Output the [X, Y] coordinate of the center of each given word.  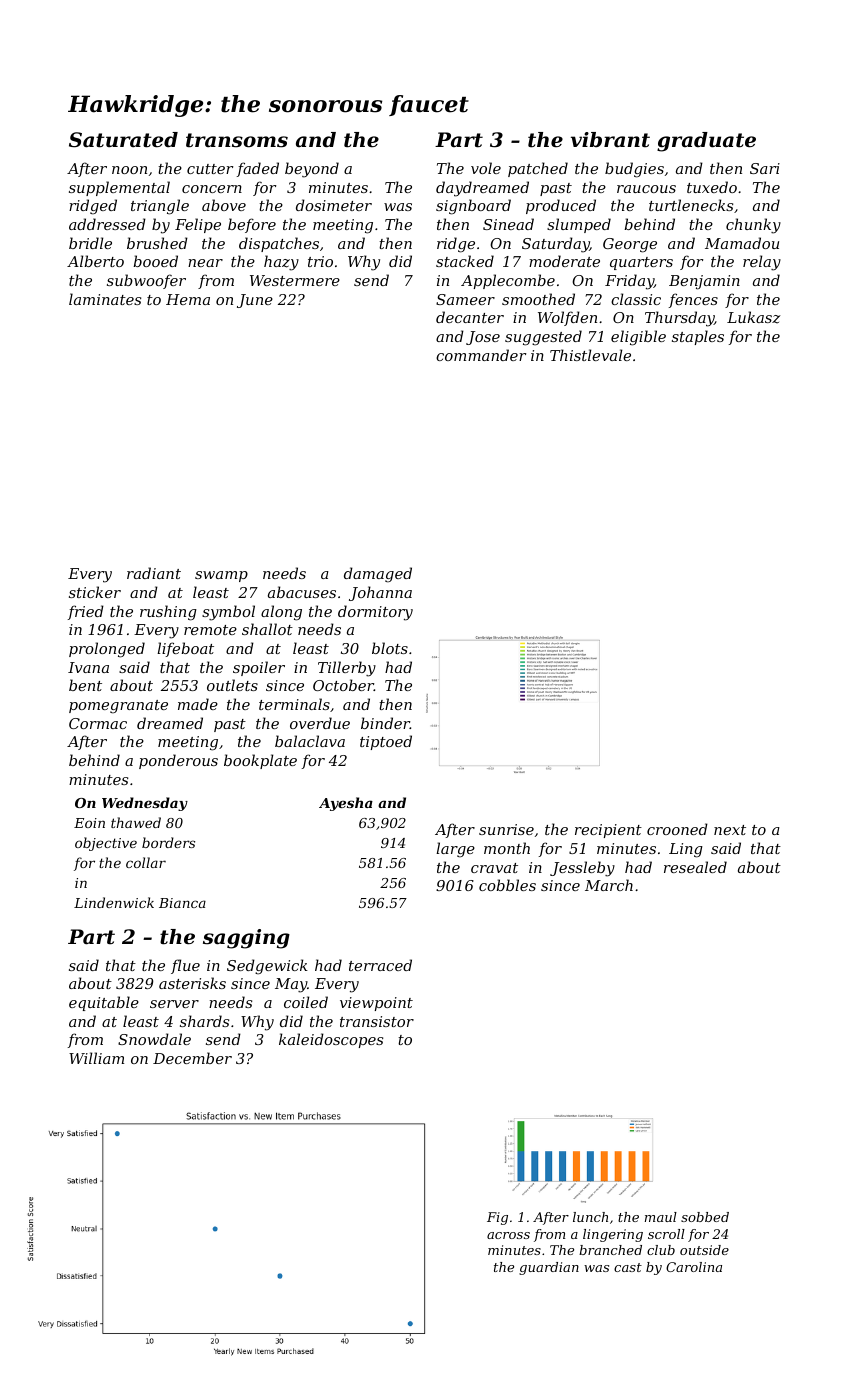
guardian [549, 1268]
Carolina [694, 1267]
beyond [312, 170]
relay [762, 263]
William [96, 1058]
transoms [237, 140]
